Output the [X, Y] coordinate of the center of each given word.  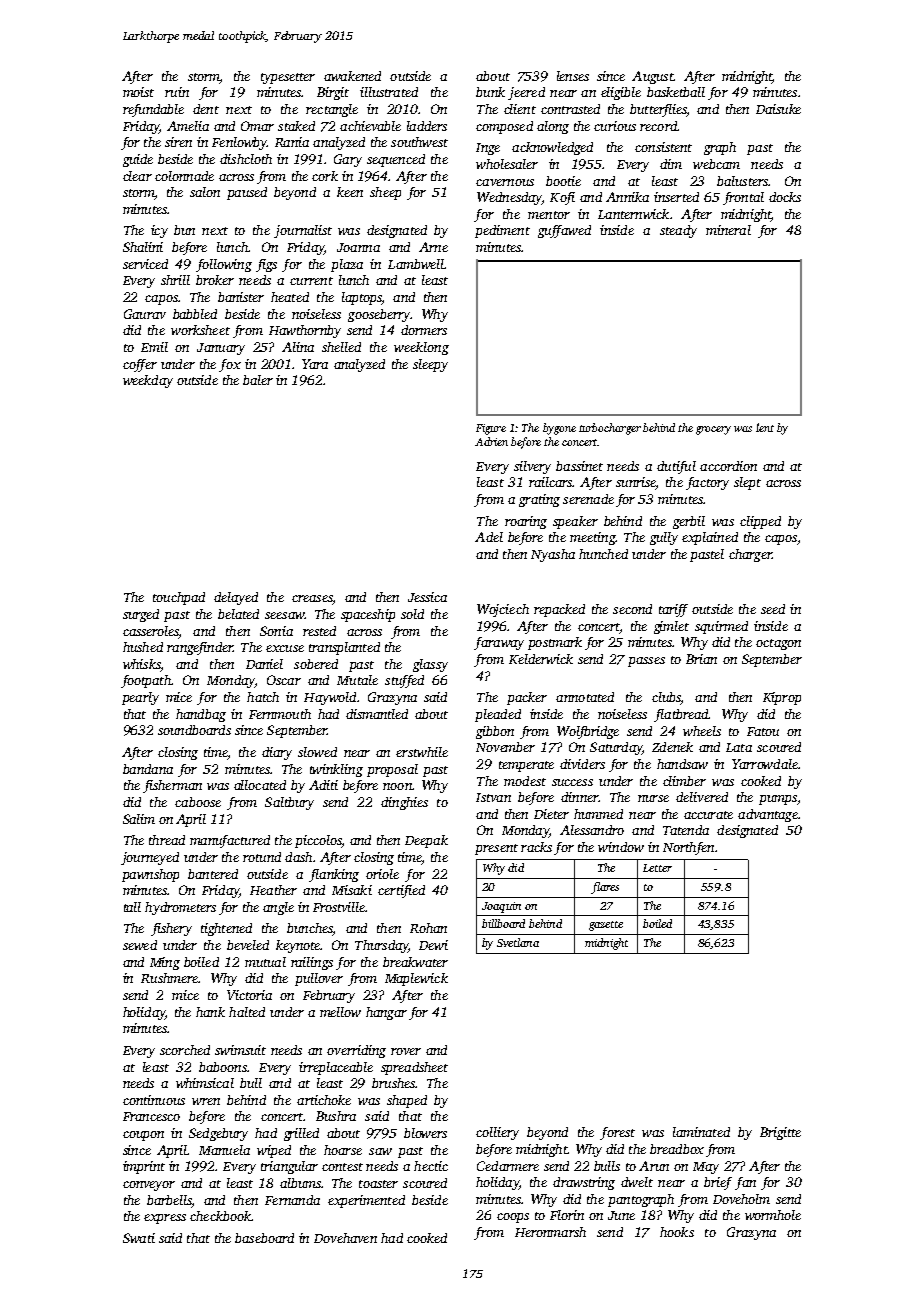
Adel [489, 537]
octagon [778, 644]
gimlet [671, 627]
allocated [260, 785]
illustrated [389, 92]
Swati [139, 1238]
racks [536, 847]
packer [527, 698]
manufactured [230, 841]
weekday [148, 381]
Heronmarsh [550, 1232]
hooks [677, 1232]
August [652, 77]
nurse [653, 798]
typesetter [288, 78]
